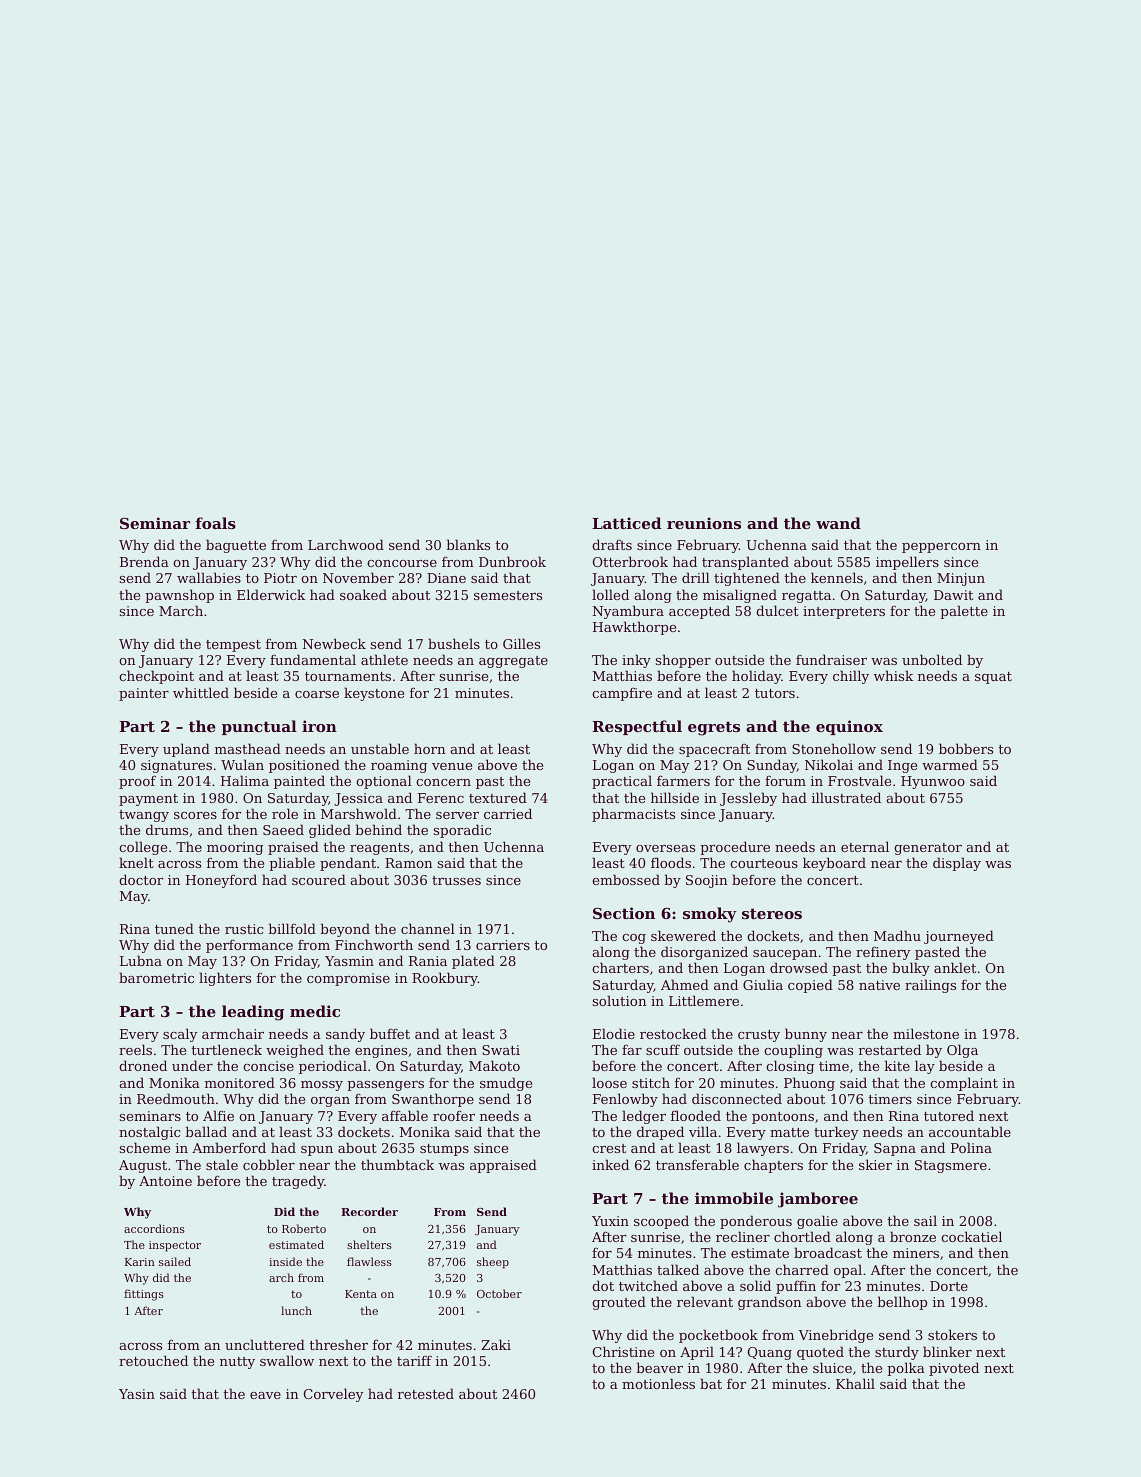 This document has width=1141, height=1477. Describe the element at coordinates (333, 1395) in the document. I see `Corveley` at that location.
